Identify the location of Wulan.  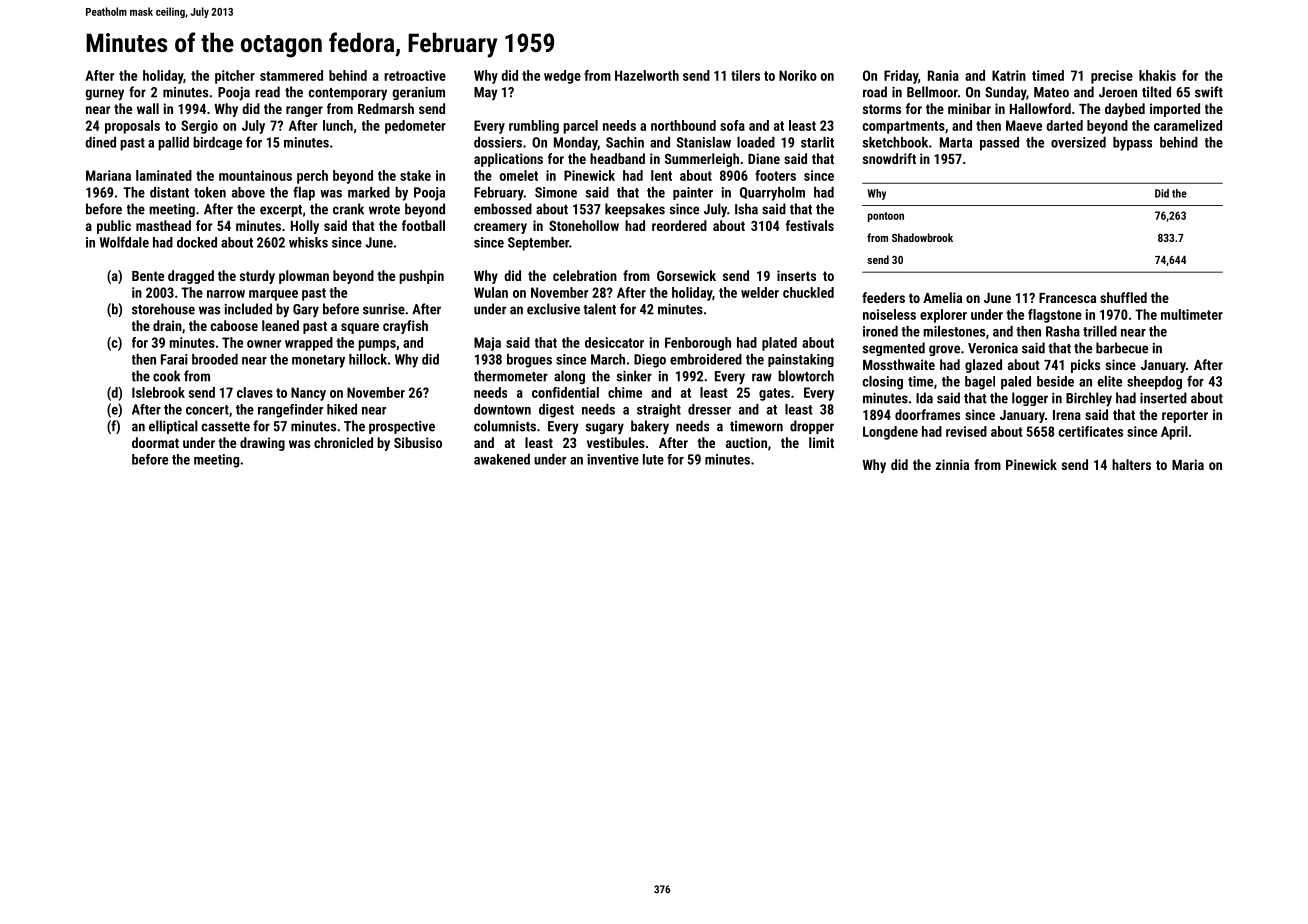
(491, 292).
